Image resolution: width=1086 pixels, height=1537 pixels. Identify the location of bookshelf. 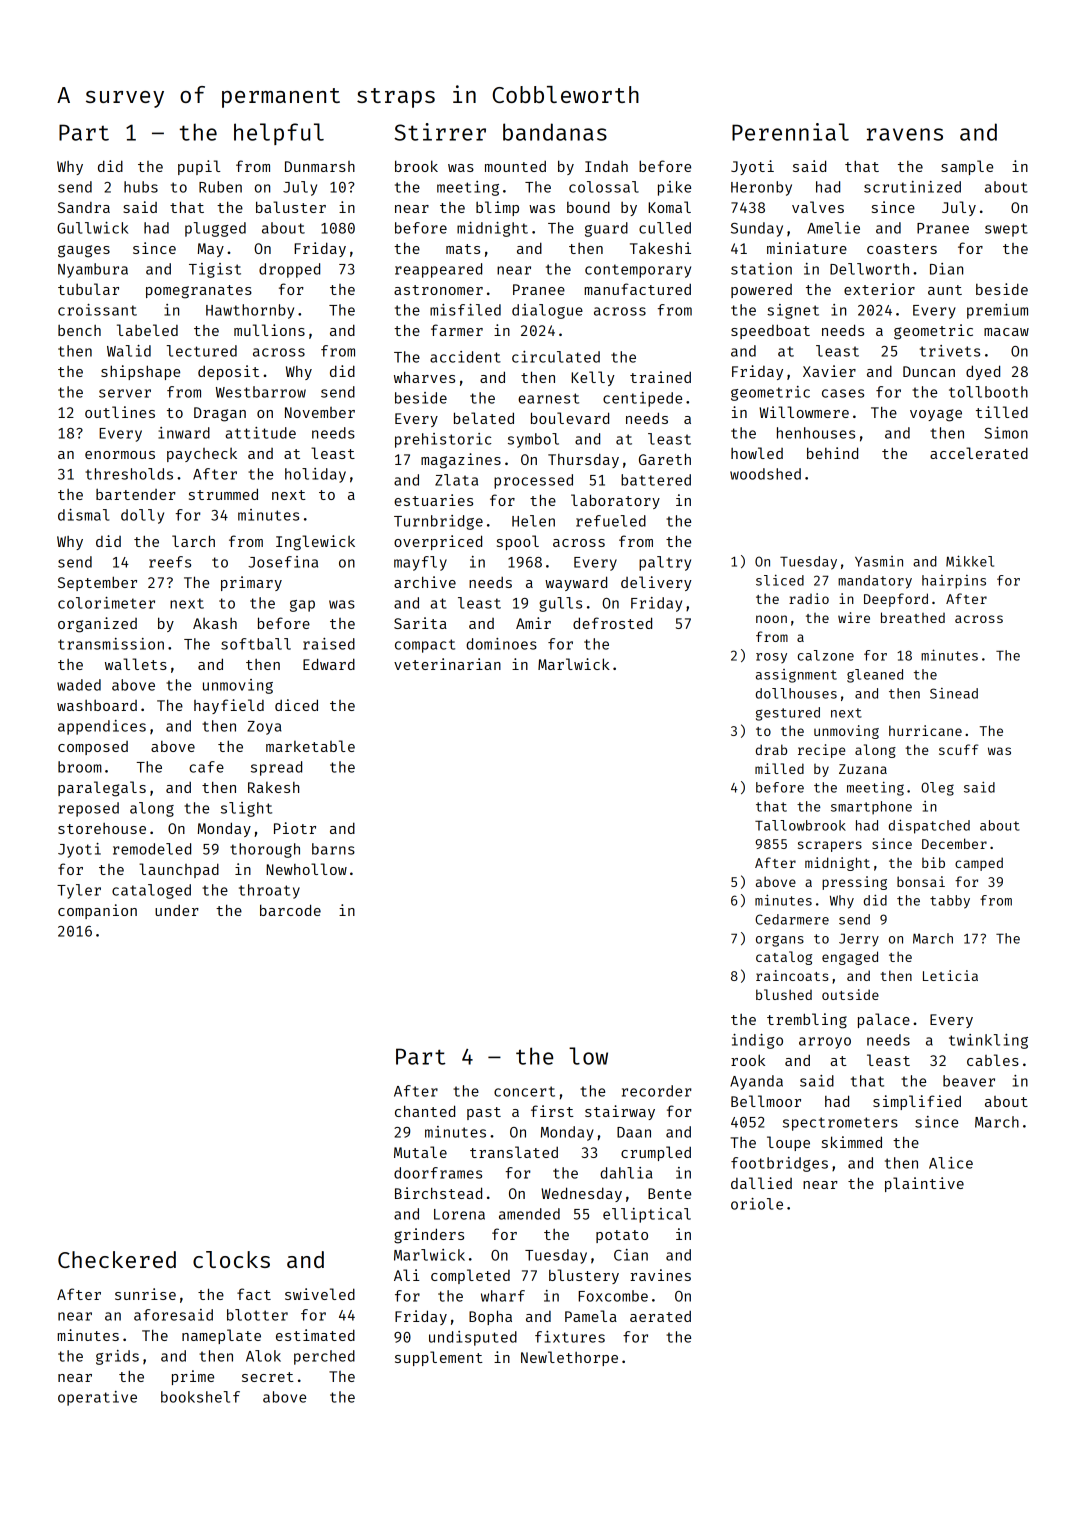
(200, 1397).
